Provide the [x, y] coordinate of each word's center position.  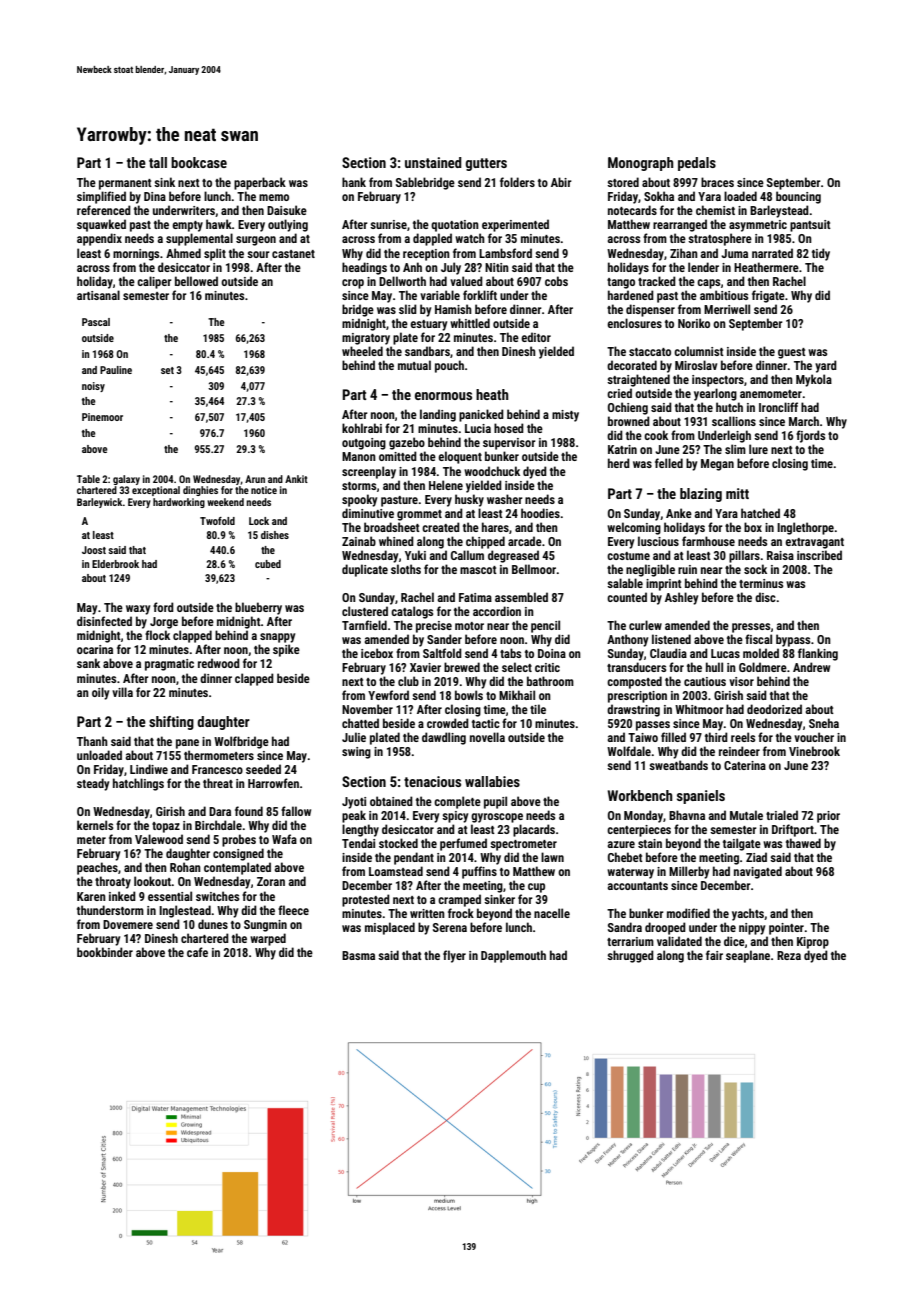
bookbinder [105, 952]
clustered [365, 611]
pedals [697, 164]
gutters [486, 164]
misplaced [390, 928]
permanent [125, 184]
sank [88, 663]
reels [743, 737]
